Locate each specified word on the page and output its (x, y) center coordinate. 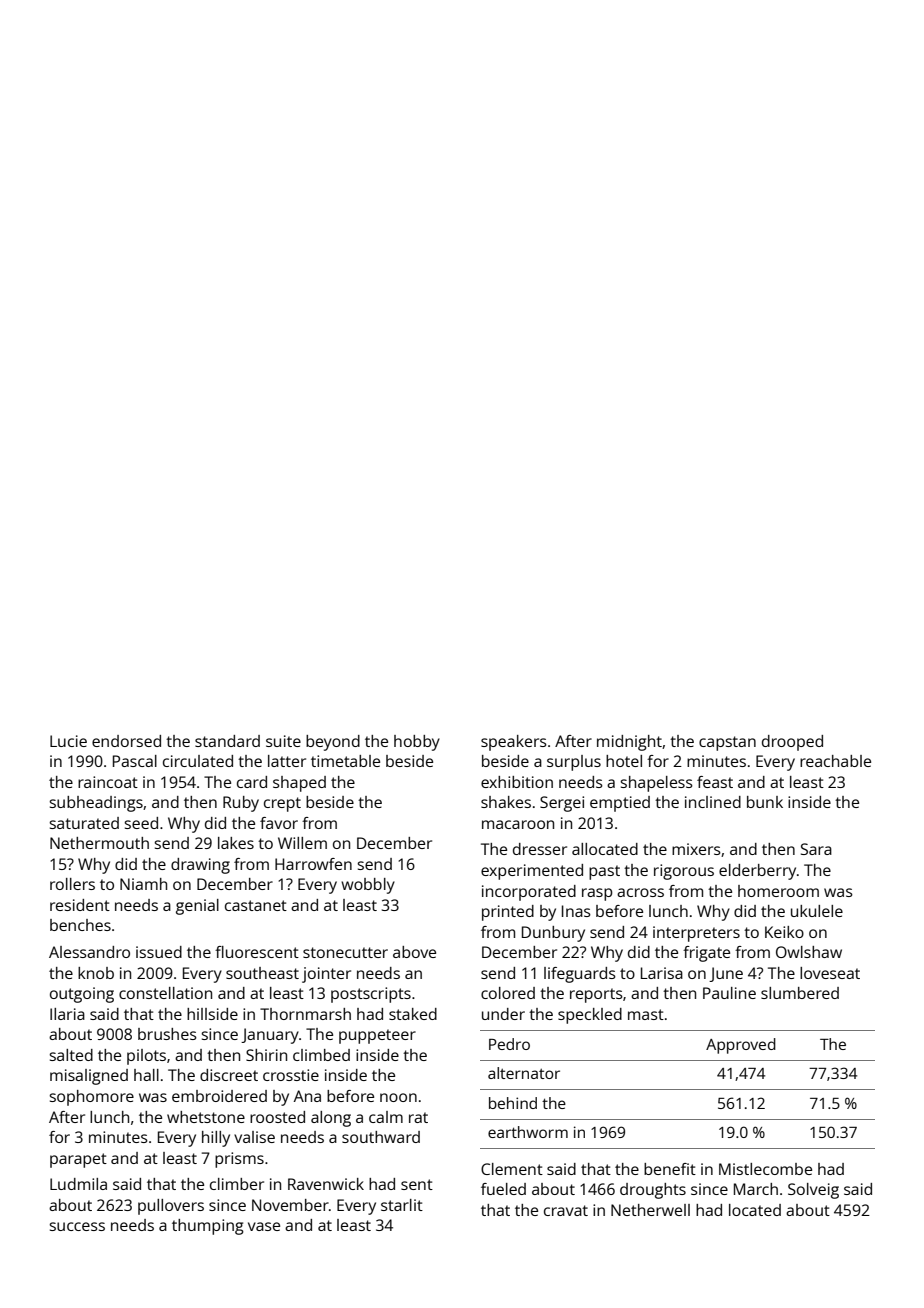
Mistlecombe (765, 1169)
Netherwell (650, 1210)
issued (159, 952)
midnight (629, 743)
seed (141, 823)
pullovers (171, 1207)
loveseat (830, 973)
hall (146, 1075)
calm (386, 1117)
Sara (816, 849)
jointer (326, 975)
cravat (566, 1210)
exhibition (517, 782)
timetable (345, 761)
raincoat (108, 782)
